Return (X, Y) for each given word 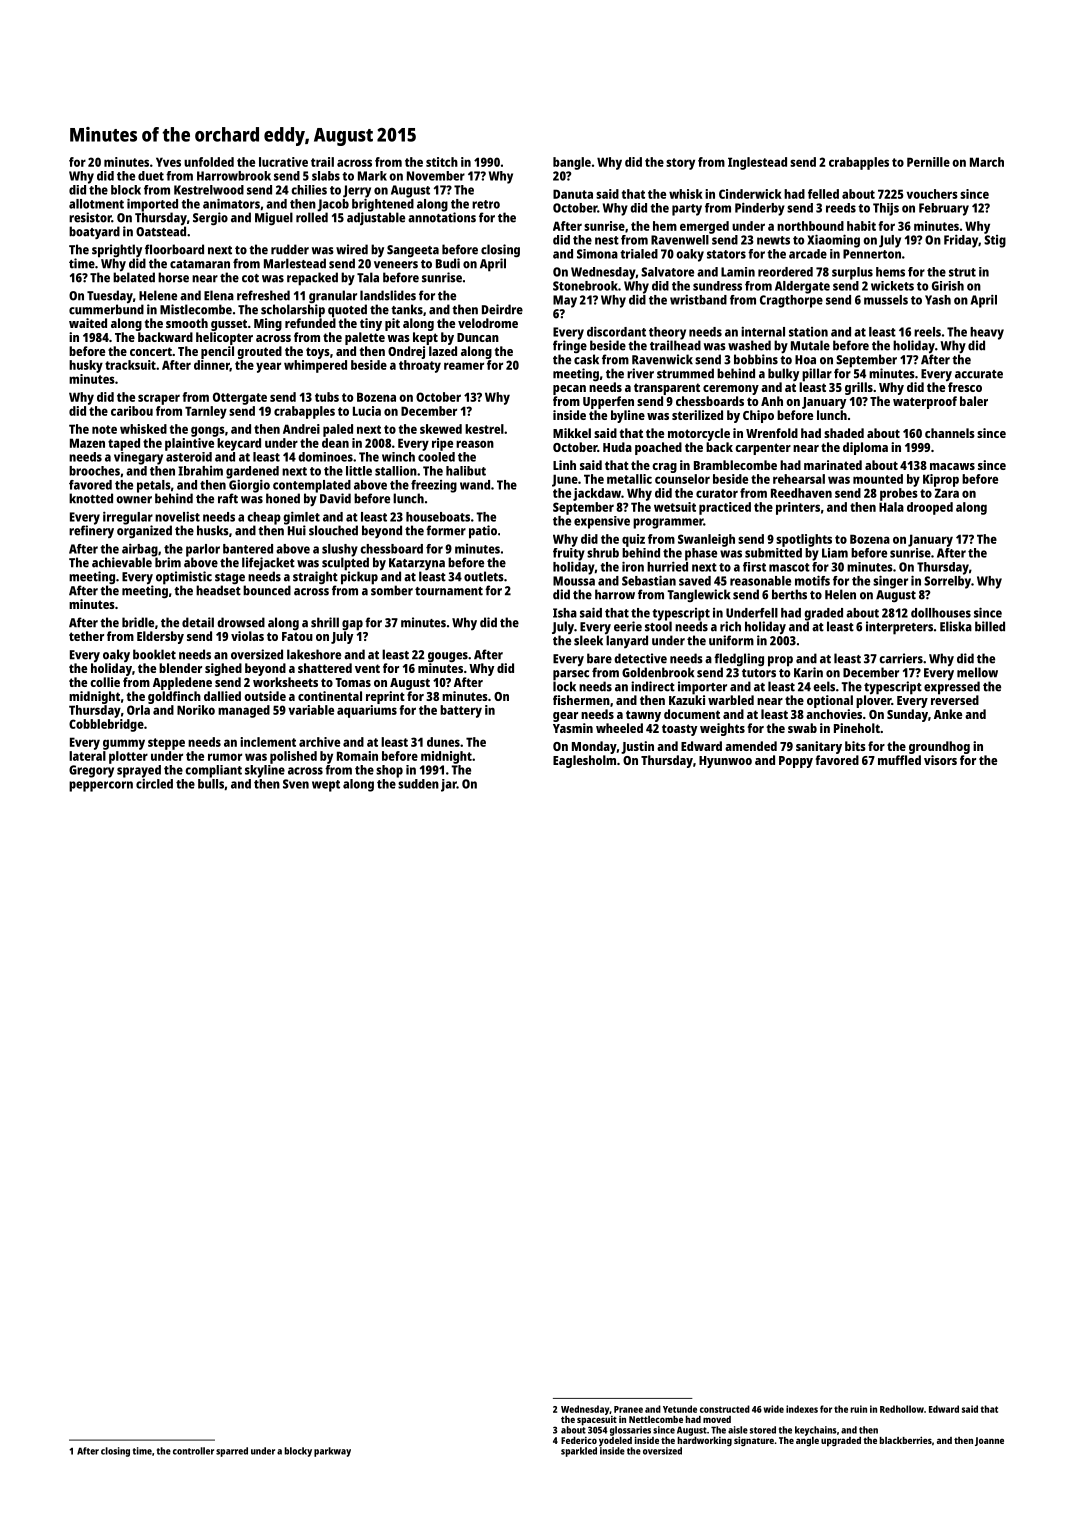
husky (86, 366)
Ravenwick (662, 359)
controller (193, 1451)
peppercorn (101, 786)
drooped (930, 508)
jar (449, 785)
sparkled (579, 1452)
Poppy (796, 762)
